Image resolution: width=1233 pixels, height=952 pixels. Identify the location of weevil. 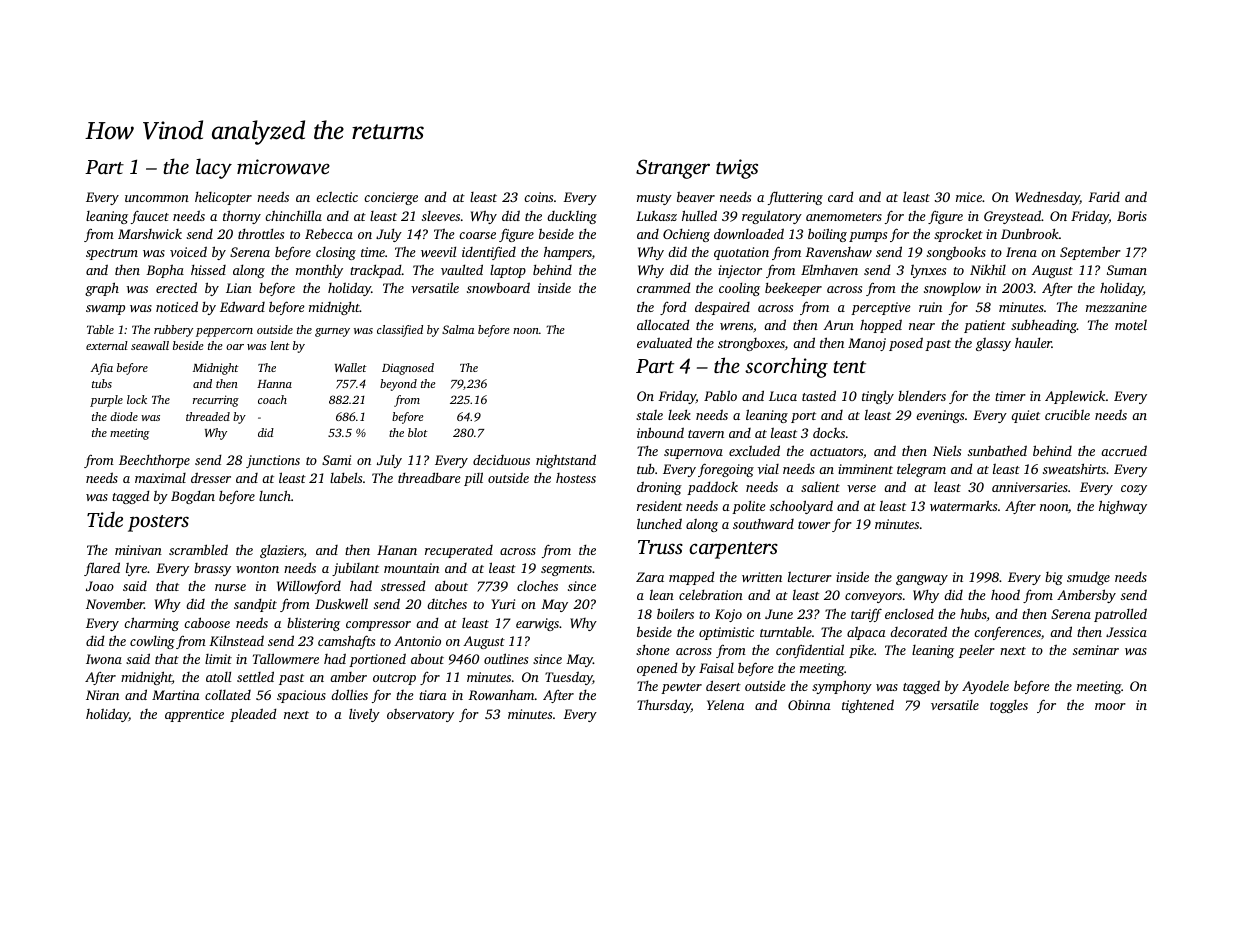
(438, 251).
